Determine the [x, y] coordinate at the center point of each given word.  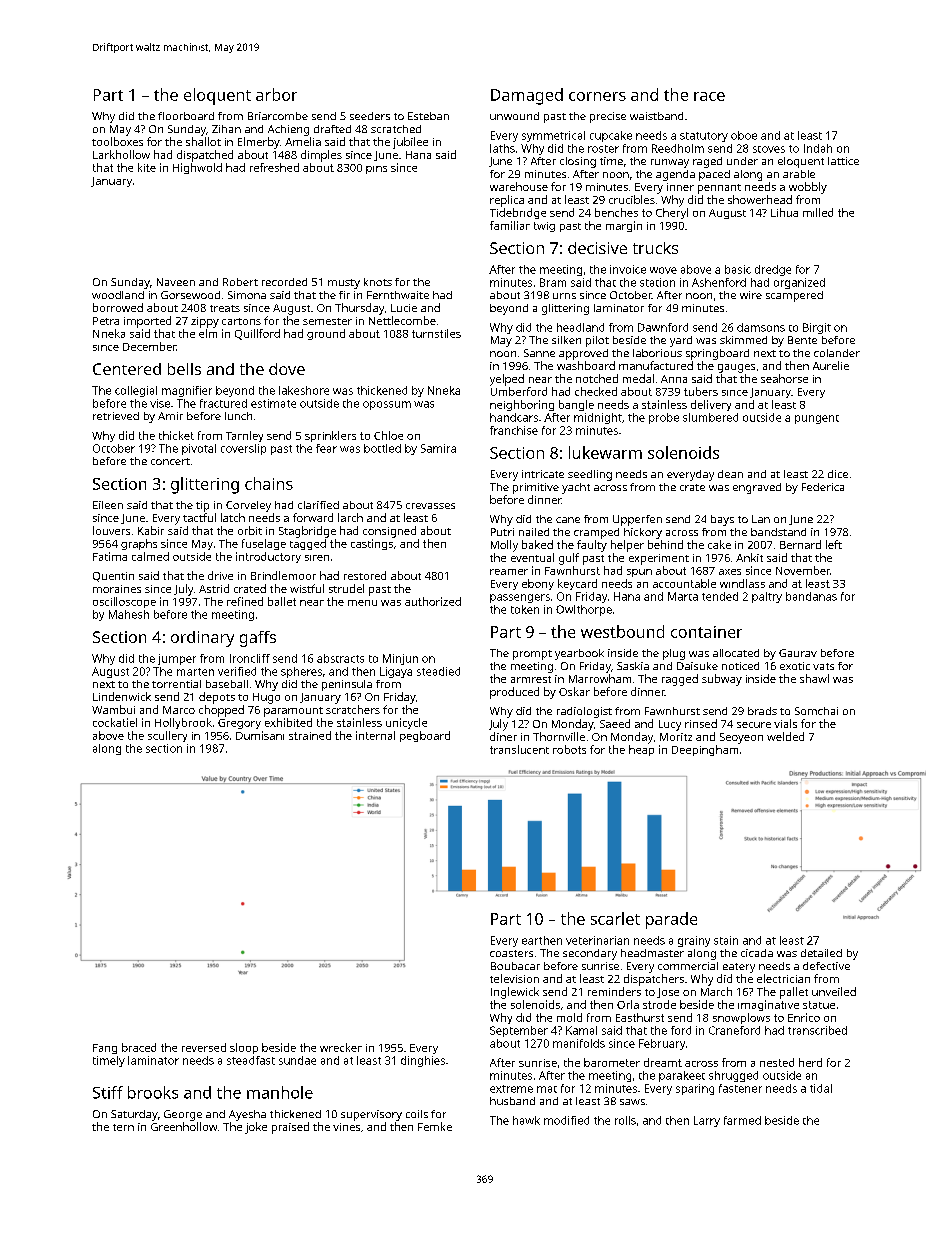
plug [674, 654]
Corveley [248, 506]
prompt [532, 655]
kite [147, 167]
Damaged [527, 96]
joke [256, 1128]
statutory [704, 137]
